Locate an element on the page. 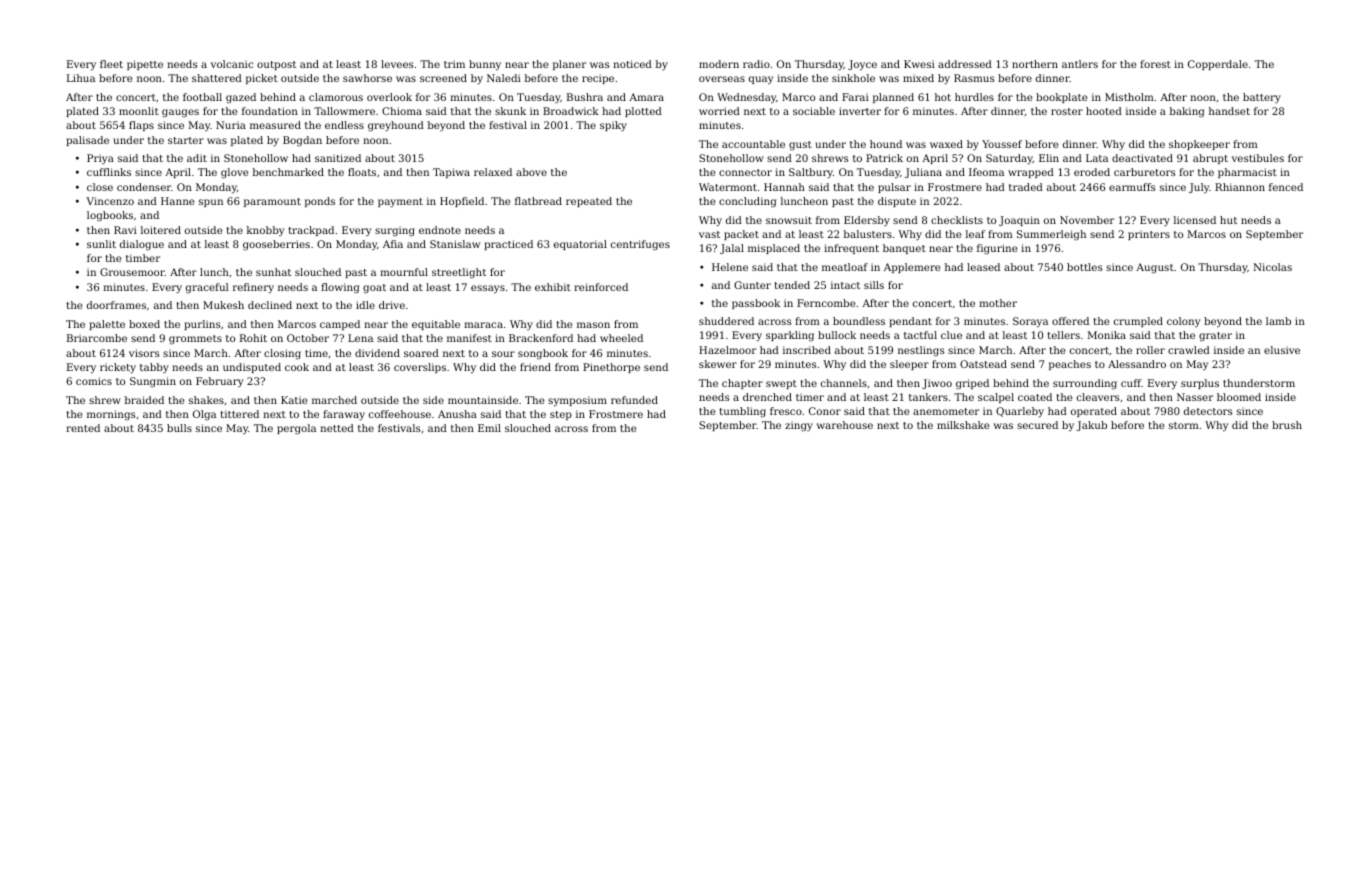 The height and width of the page is (887, 1372). bottles is located at coordinates (1084, 267).
